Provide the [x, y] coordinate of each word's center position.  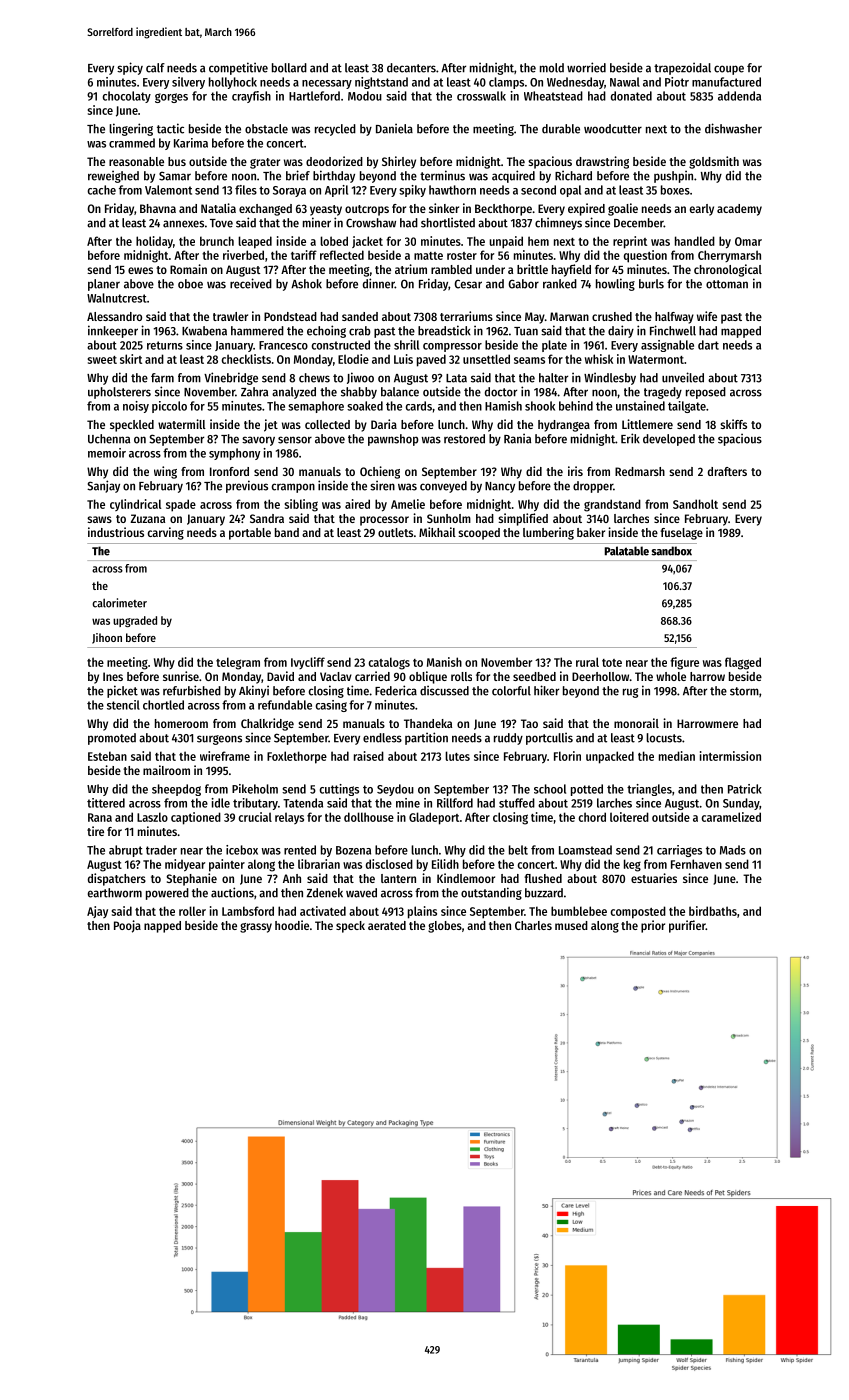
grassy [256, 928]
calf [155, 68]
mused [571, 925]
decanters [411, 68]
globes [445, 927]
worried [586, 67]
